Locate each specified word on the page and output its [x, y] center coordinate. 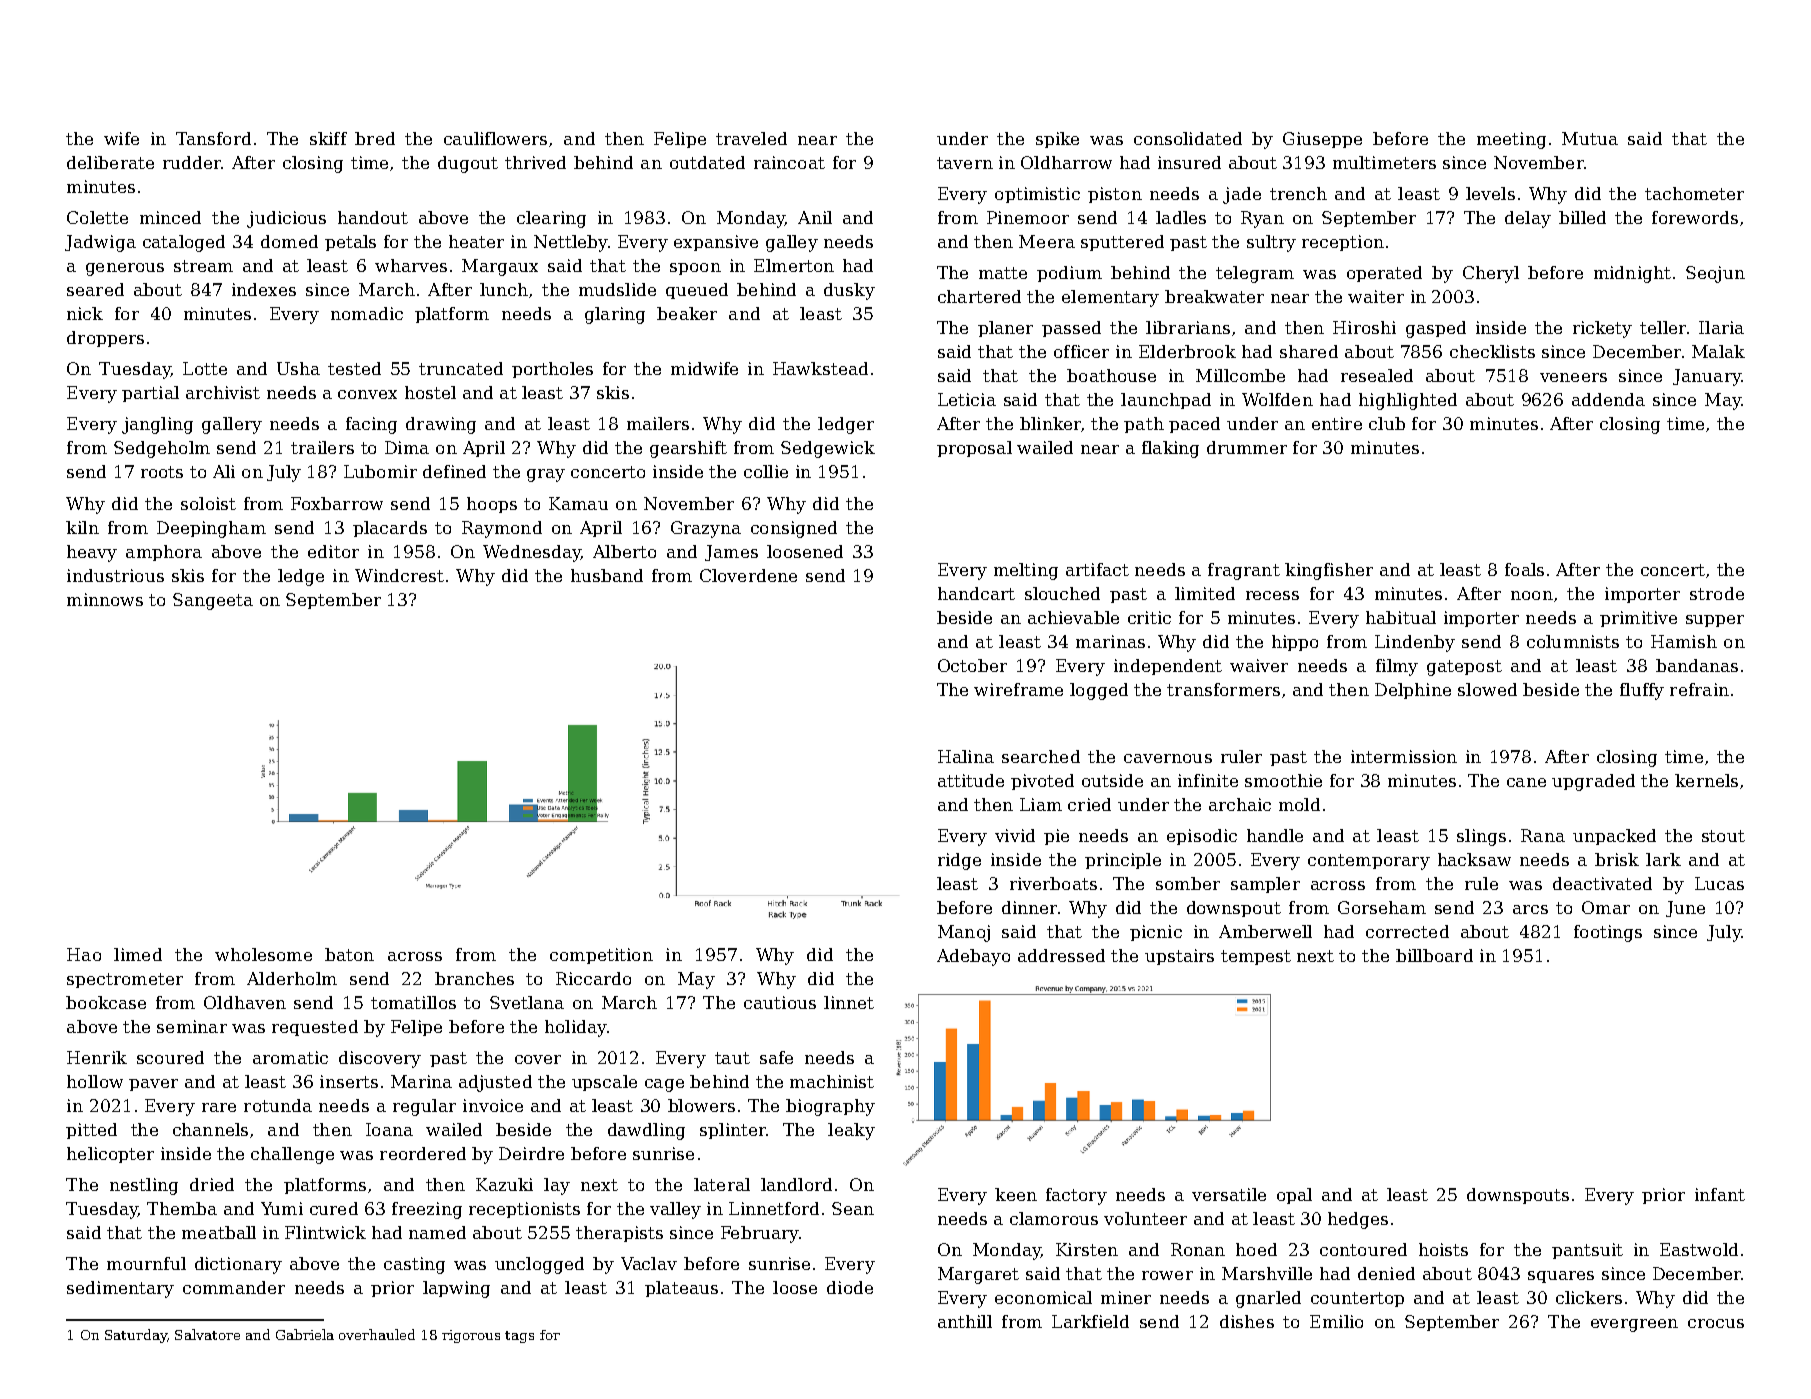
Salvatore [207, 1334]
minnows [105, 599]
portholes [552, 370]
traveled [751, 138]
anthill [965, 1321]
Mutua [1590, 138]
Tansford [213, 138]
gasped [1436, 329]
